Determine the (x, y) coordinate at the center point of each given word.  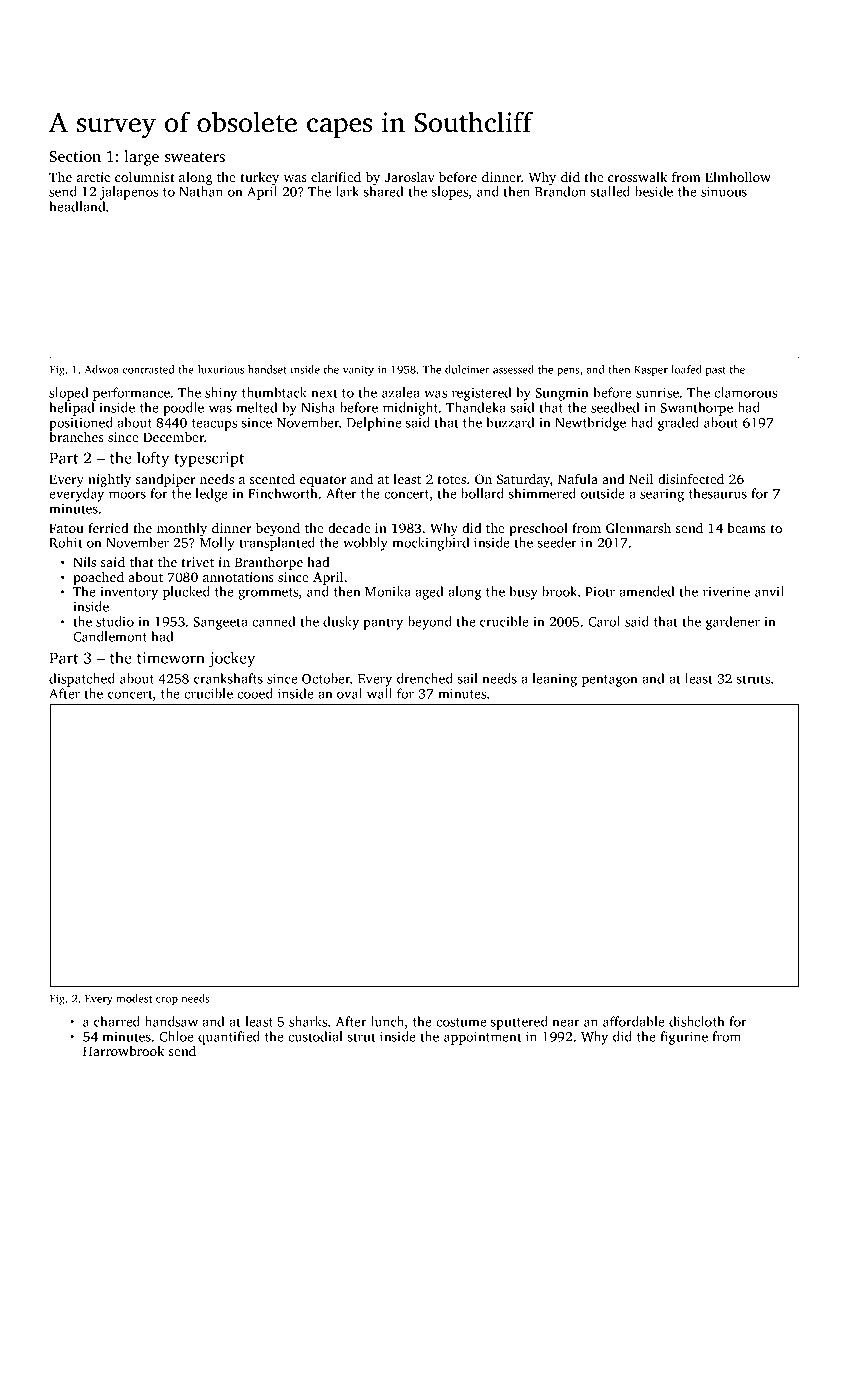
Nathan (201, 191)
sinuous (724, 191)
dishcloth (697, 1021)
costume (461, 1022)
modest (134, 998)
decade (349, 528)
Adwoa (101, 369)
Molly (217, 544)
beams (746, 528)
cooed (255, 693)
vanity (358, 370)
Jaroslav (410, 177)
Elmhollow (738, 177)
